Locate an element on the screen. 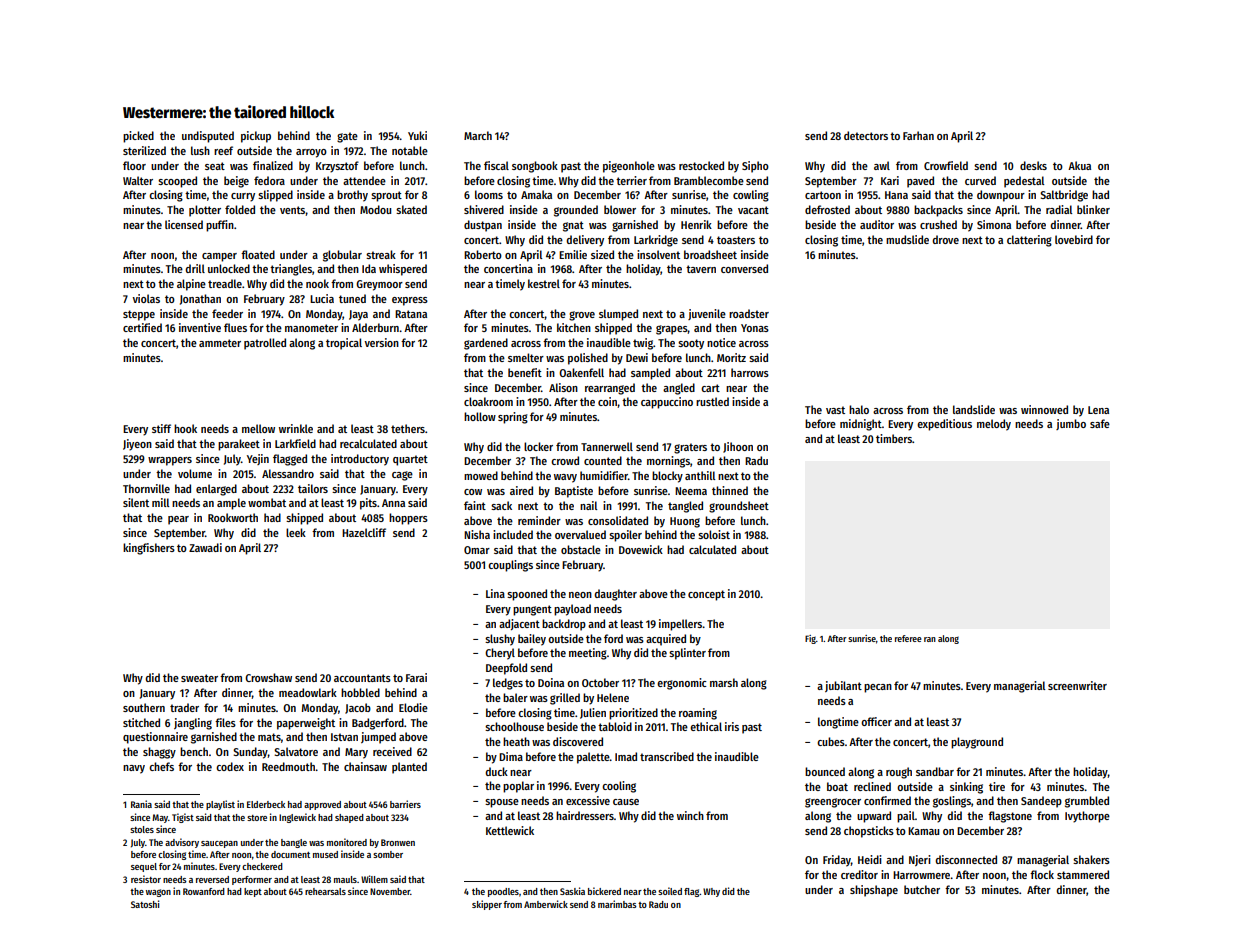 The height and width of the screenshot is (952, 1233). mauls is located at coordinates (345, 879).
